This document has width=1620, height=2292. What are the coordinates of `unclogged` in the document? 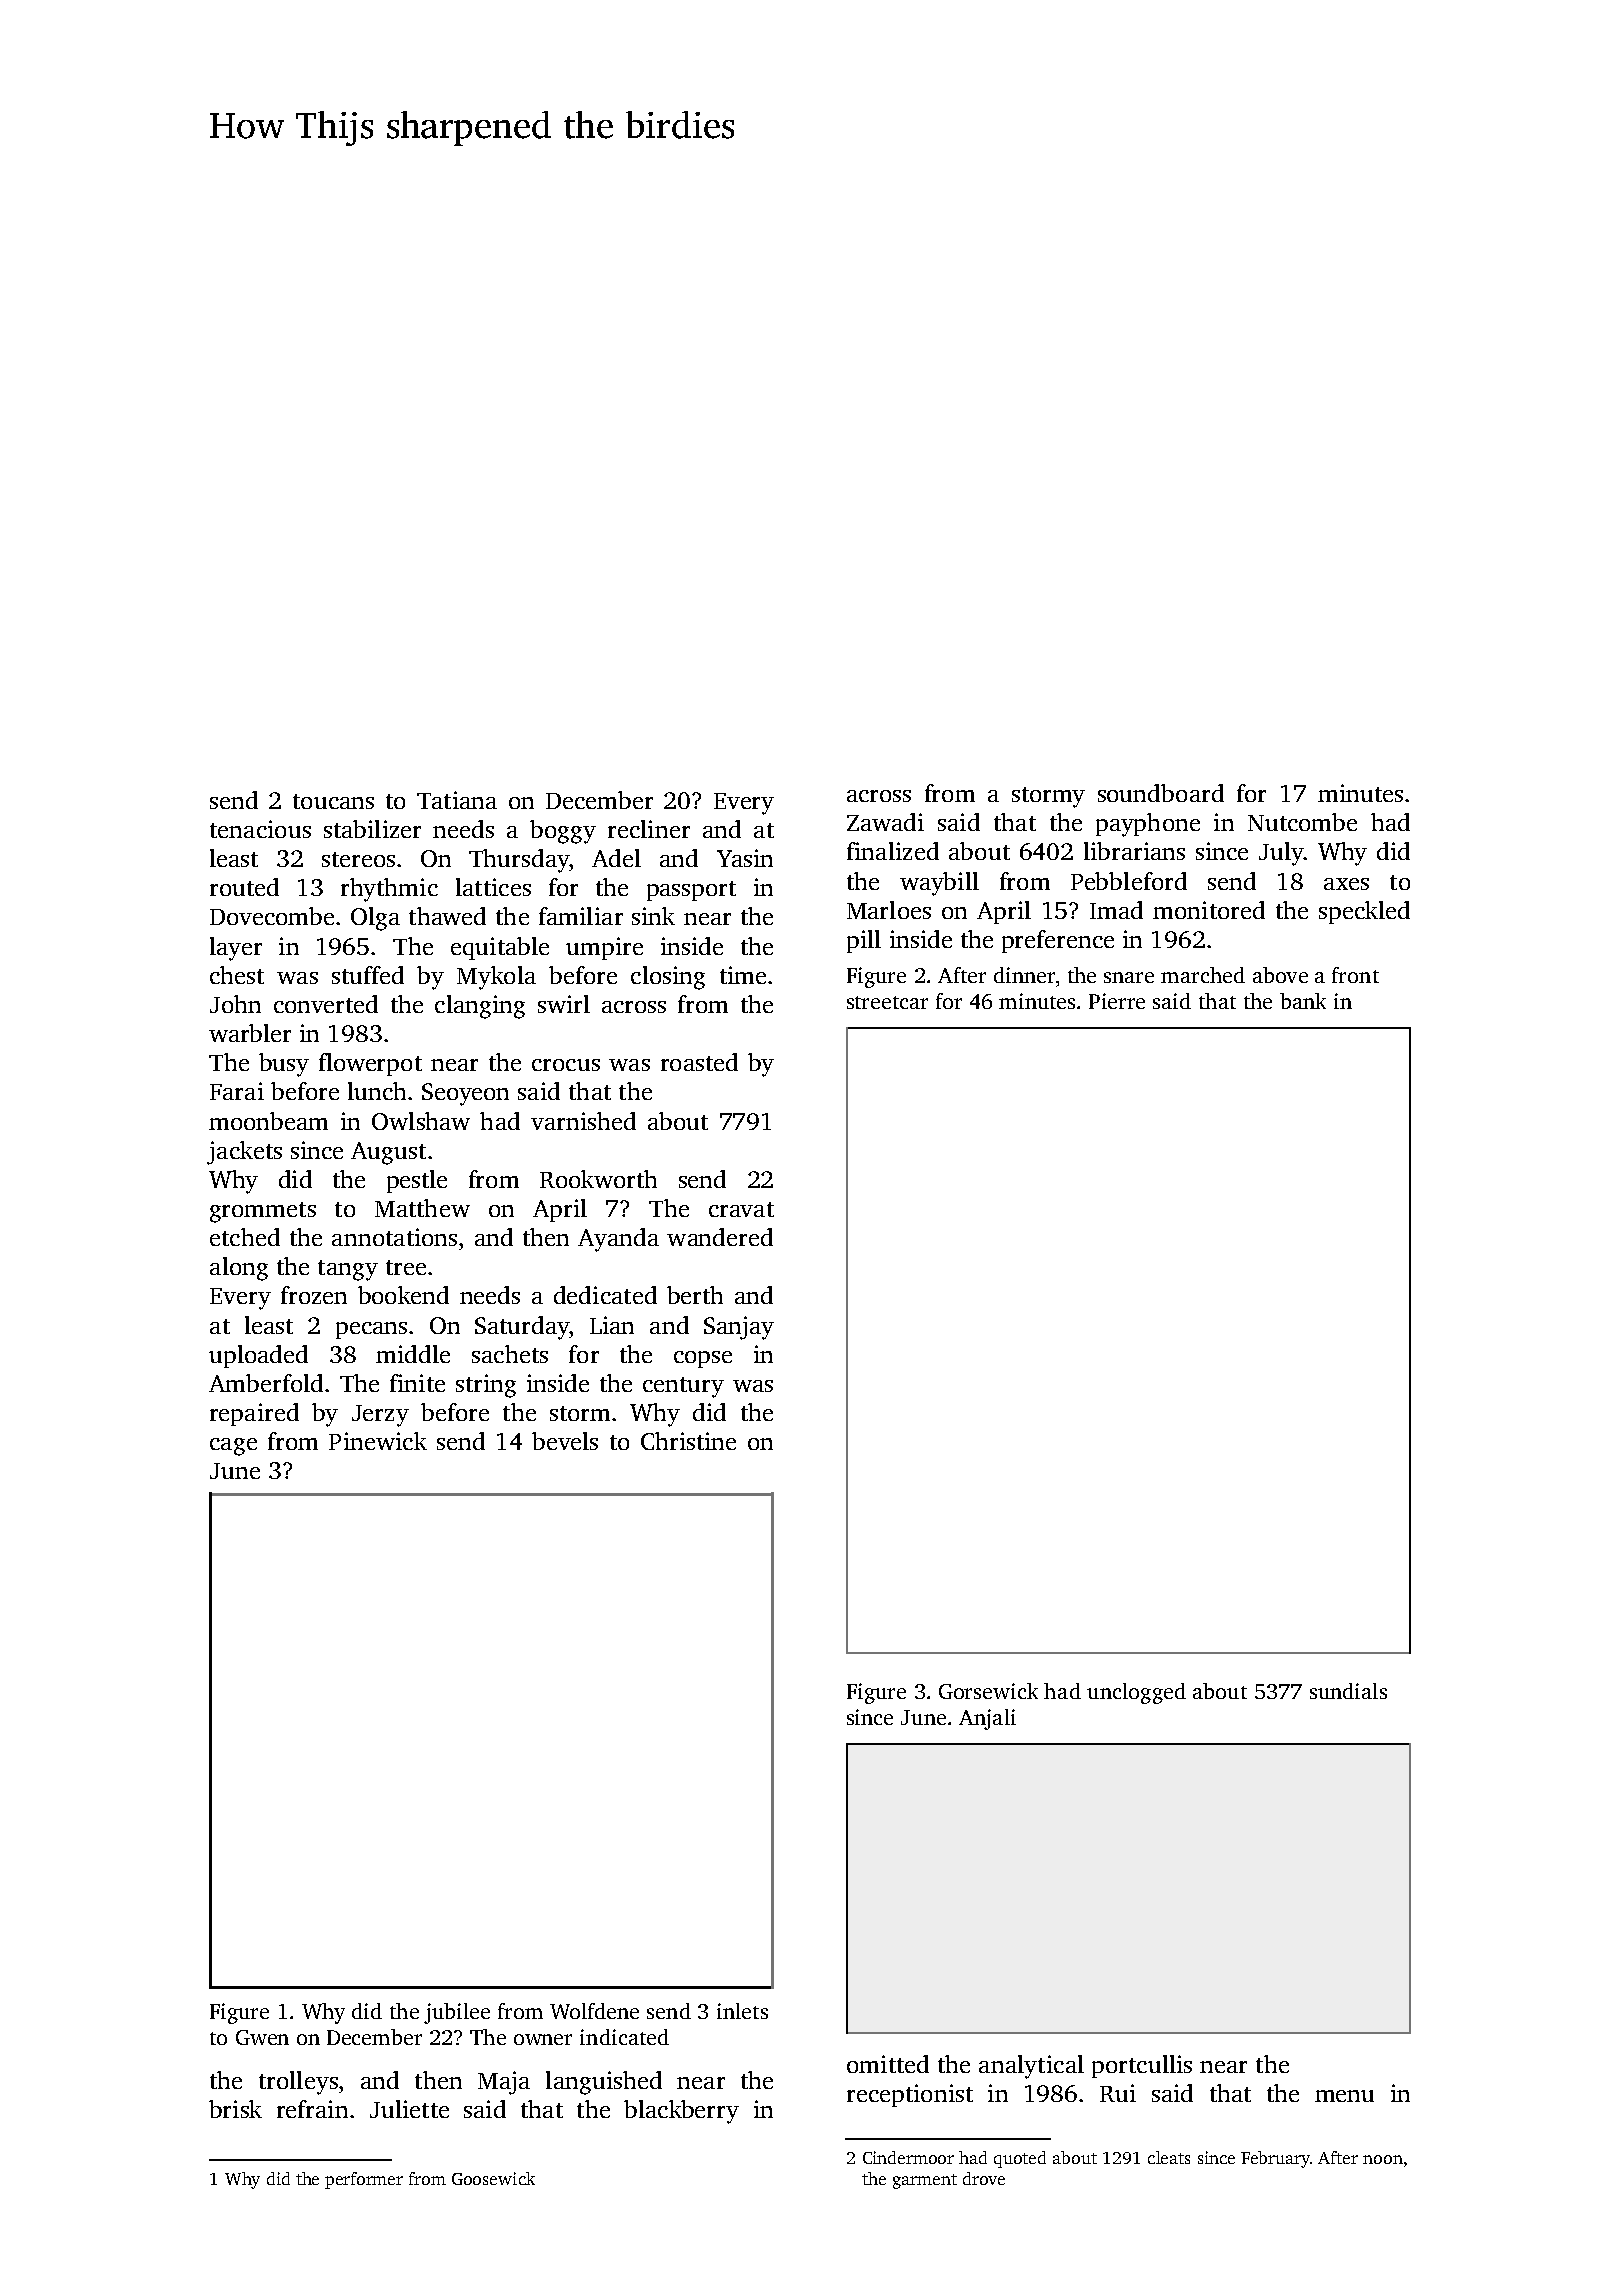 It's located at (1136, 1693).
